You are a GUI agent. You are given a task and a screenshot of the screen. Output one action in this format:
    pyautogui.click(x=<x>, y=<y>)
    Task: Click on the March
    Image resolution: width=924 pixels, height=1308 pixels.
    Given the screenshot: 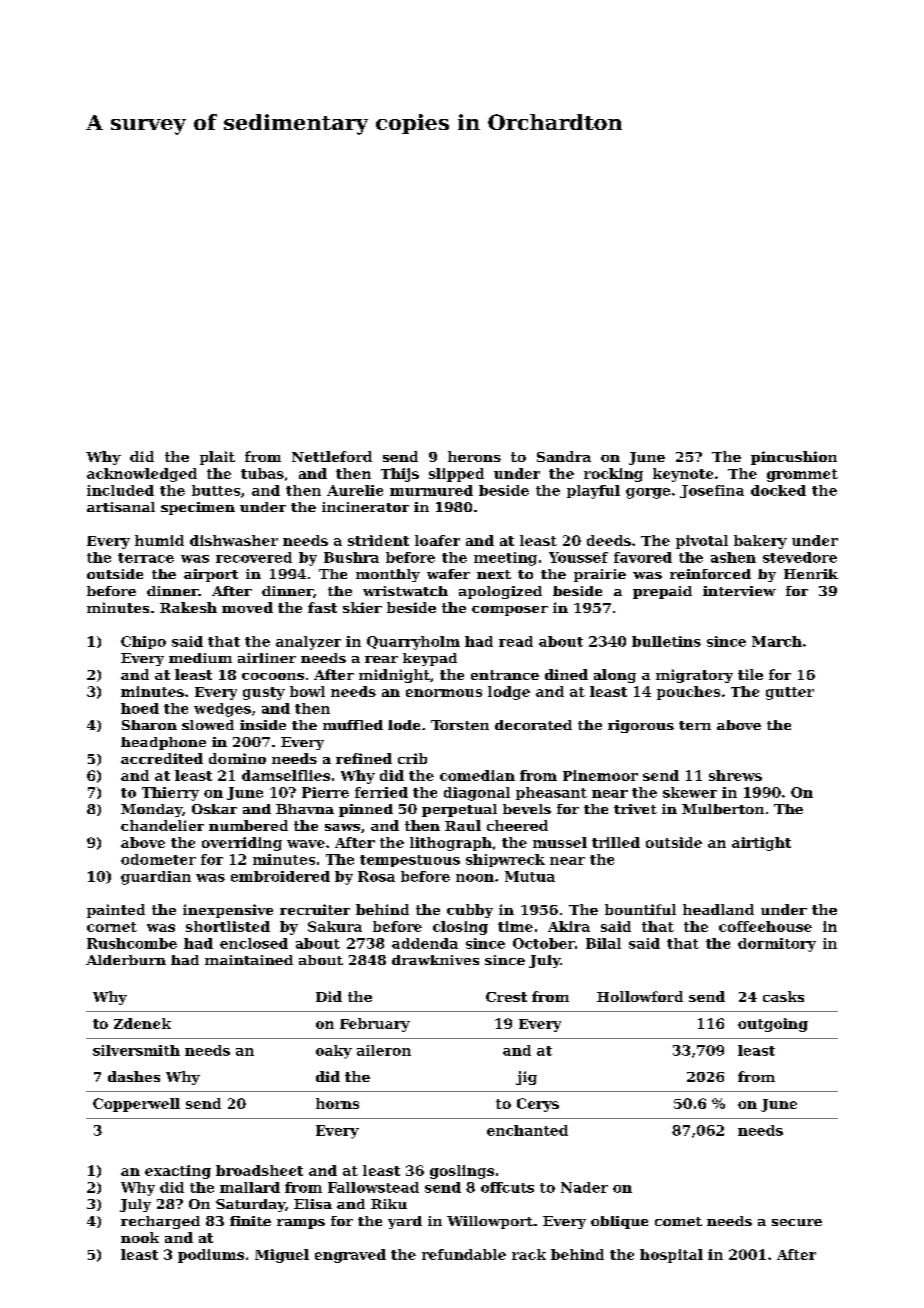 What is the action you would take?
    pyautogui.click(x=777, y=641)
